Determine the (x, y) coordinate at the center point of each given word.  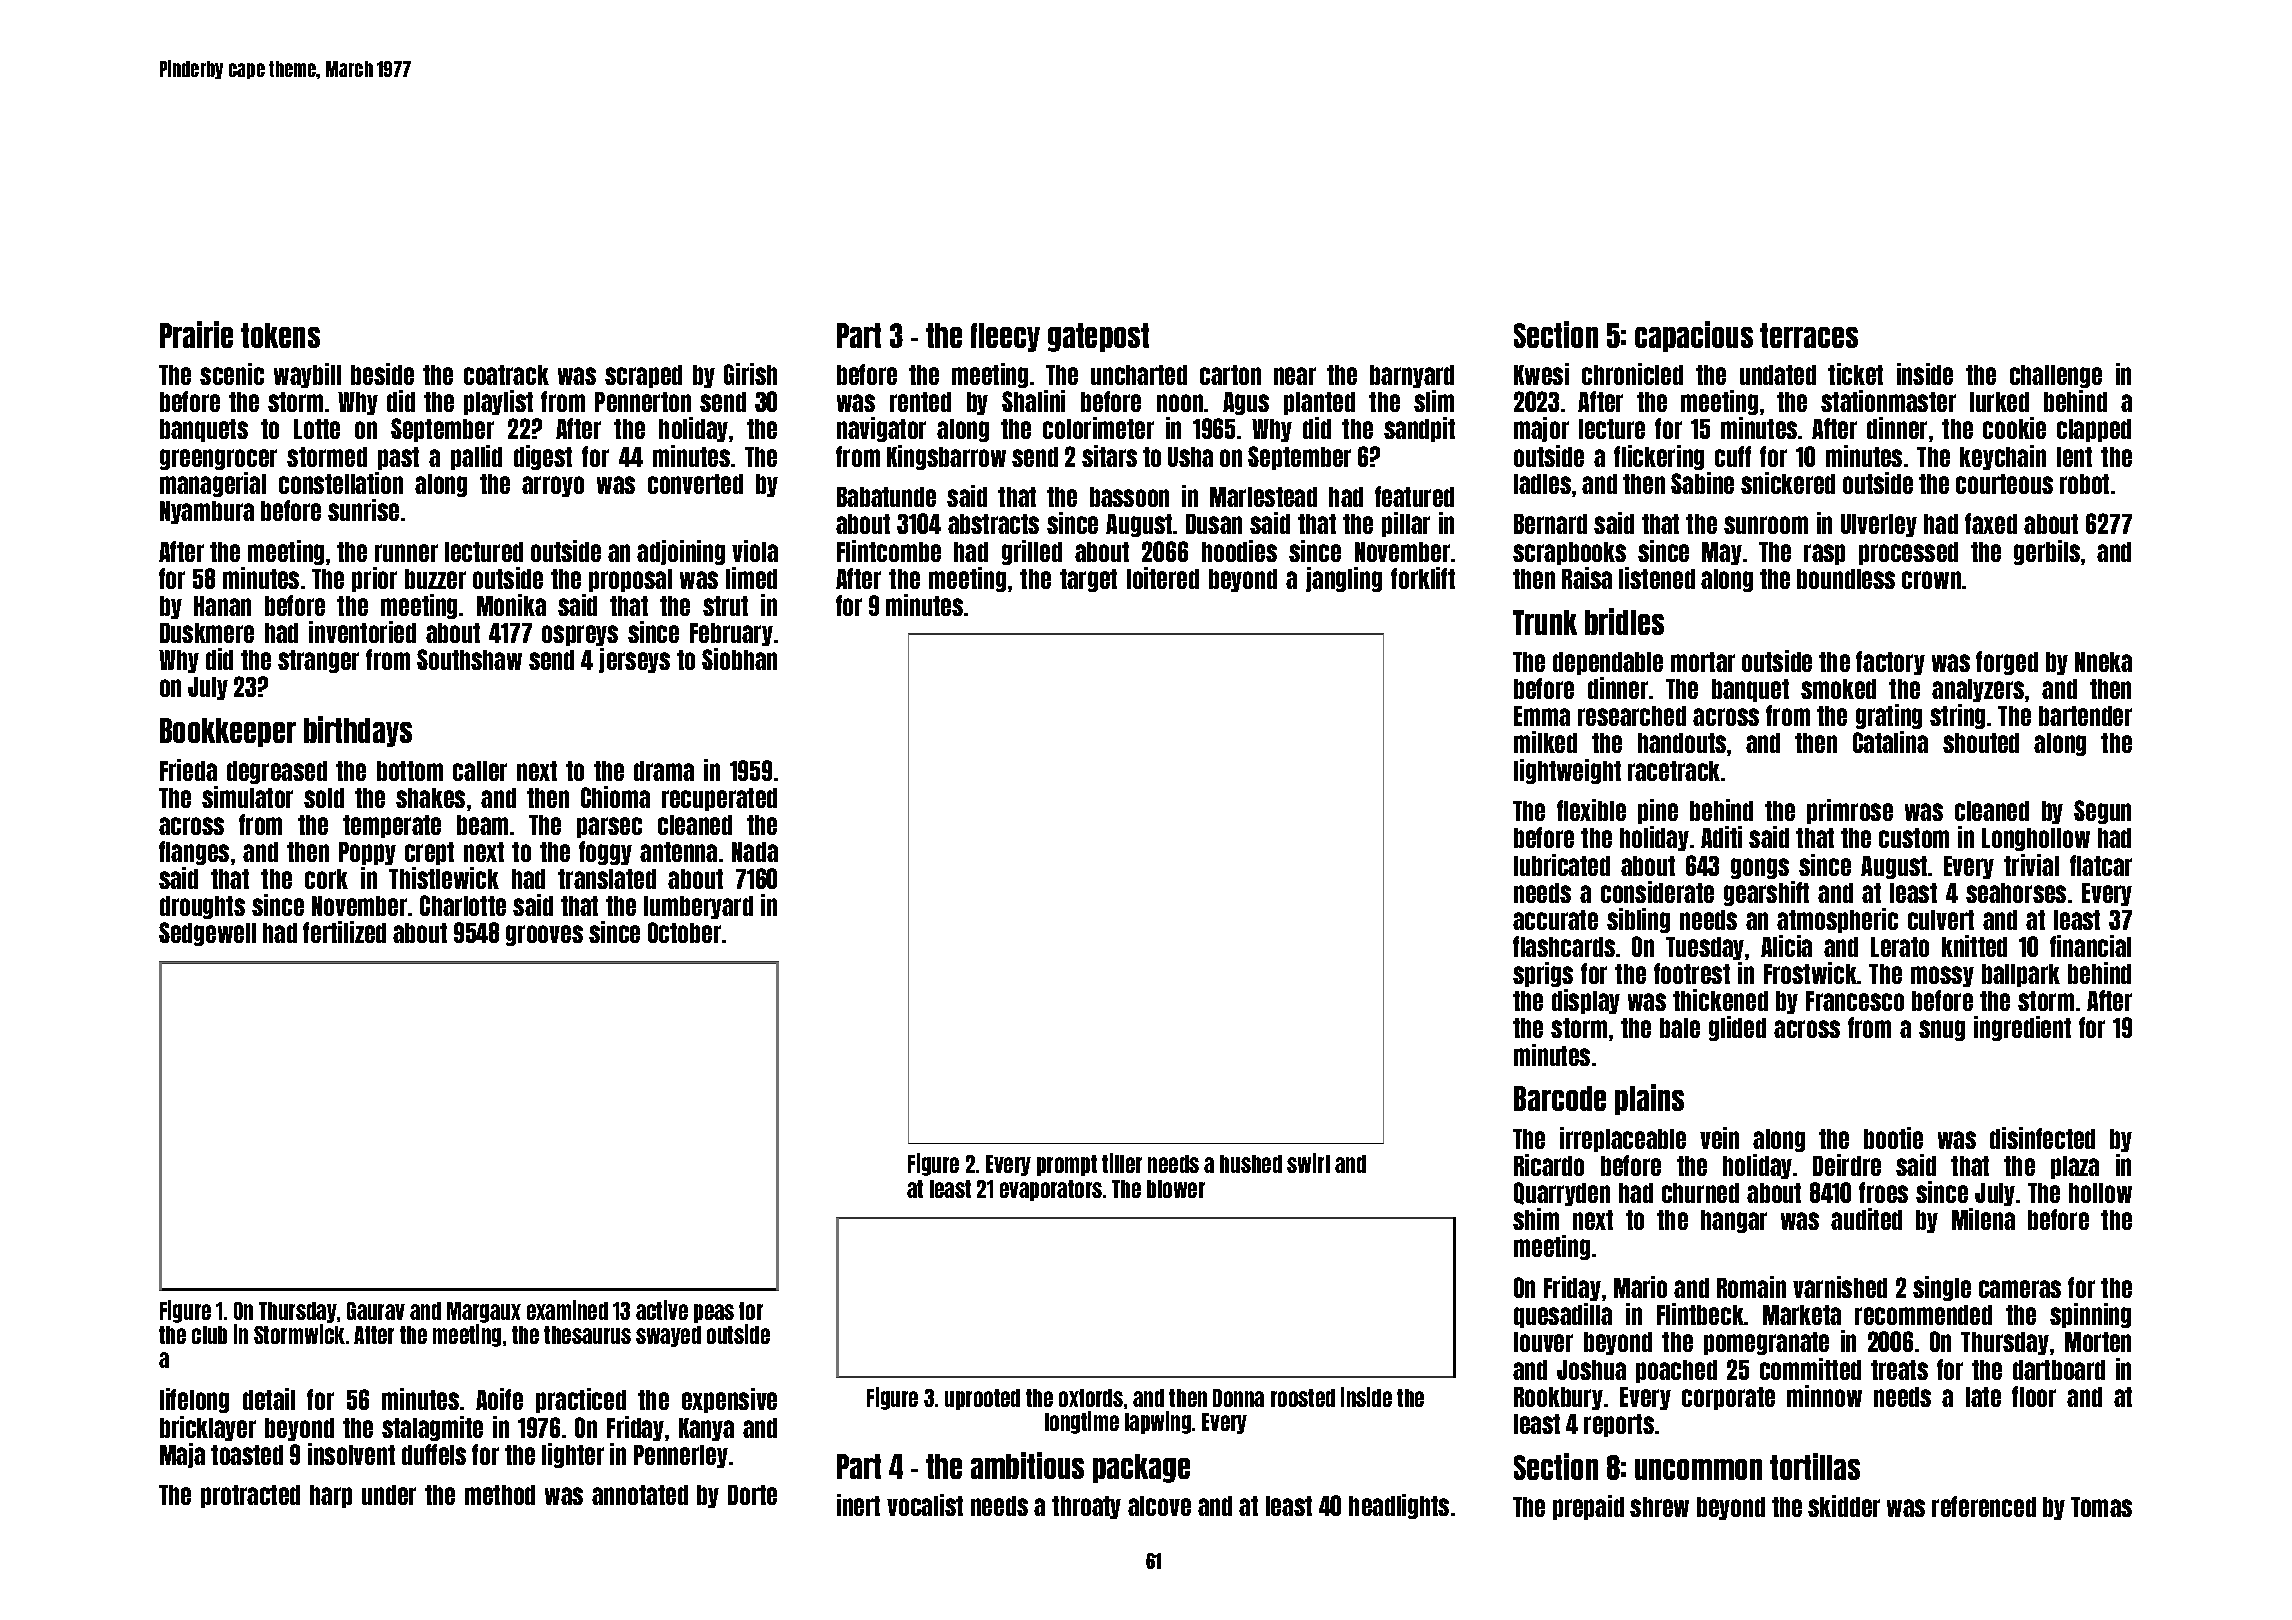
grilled (1032, 552)
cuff (1733, 456)
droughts (202, 907)
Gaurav (376, 1311)
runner (406, 553)
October (684, 932)
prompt (1067, 1165)
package (1141, 1468)
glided (1737, 1028)
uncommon (1698, 1469)
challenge (2056, 376)
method (500, 1495)
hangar (1734, 1221)
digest (543, 457)
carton (1230, 375)
